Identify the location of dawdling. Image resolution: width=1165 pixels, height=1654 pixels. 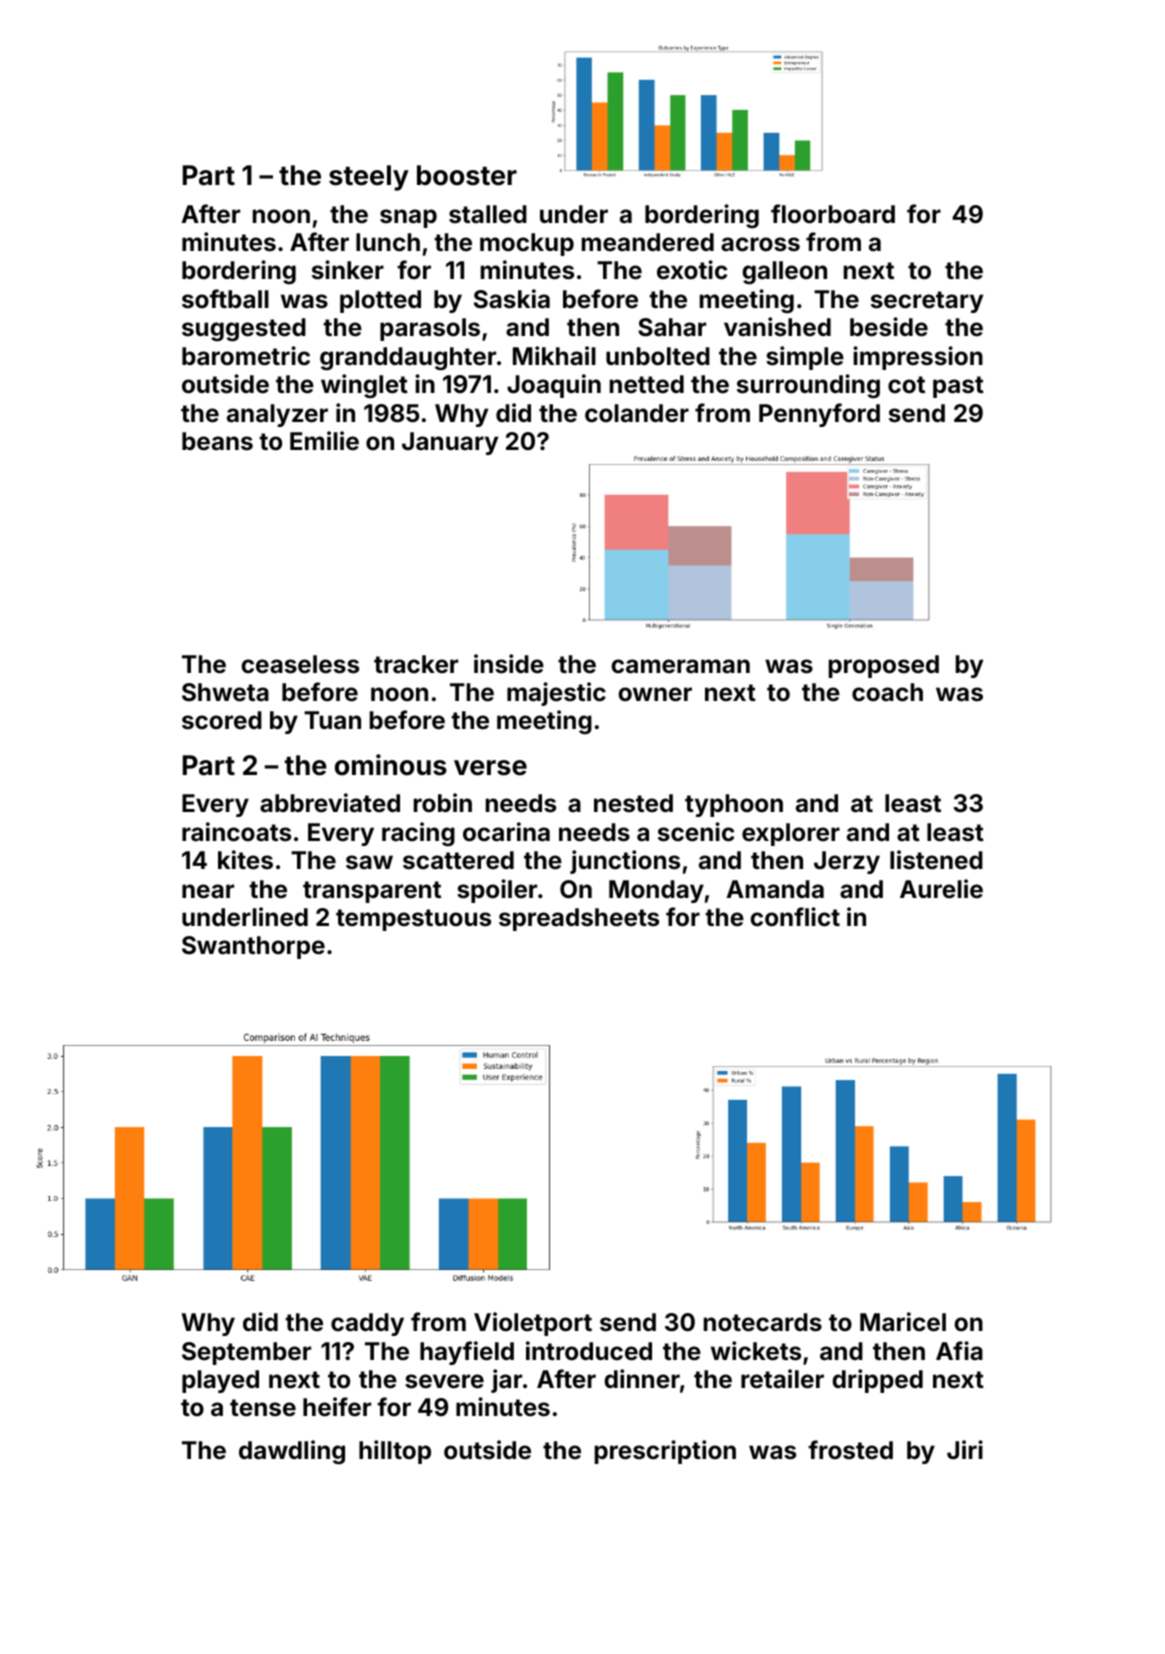
(292, 1452).
